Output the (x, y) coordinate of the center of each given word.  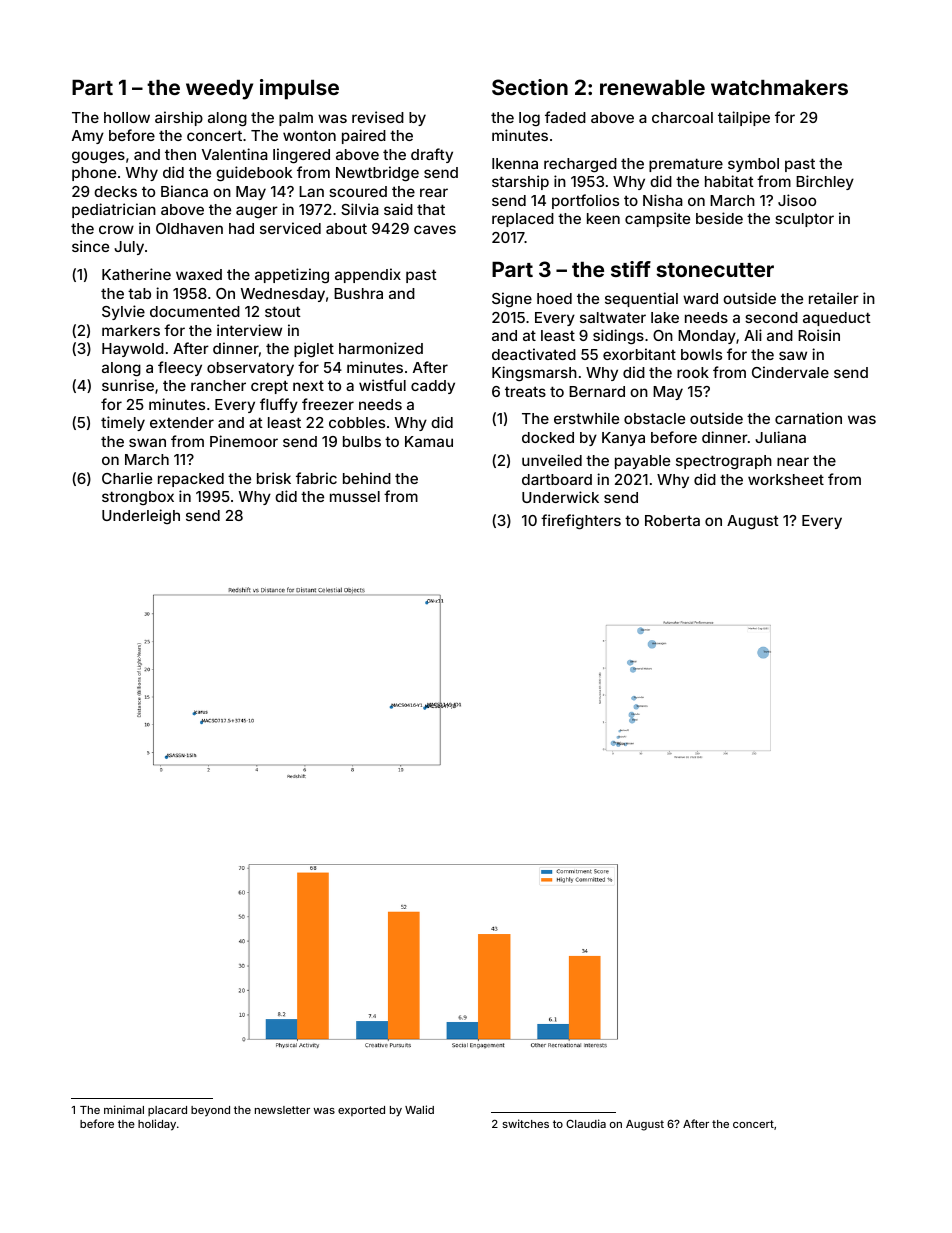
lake (665, 317)
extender (182, 422)
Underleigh (141, 516)
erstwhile (586, 418)
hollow (127, 117)
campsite (657, 219)
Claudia (586, 1123)
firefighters (581, 522)
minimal (124, 1109)
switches (525, 1123)
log (529, 119)
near (793, 461)
